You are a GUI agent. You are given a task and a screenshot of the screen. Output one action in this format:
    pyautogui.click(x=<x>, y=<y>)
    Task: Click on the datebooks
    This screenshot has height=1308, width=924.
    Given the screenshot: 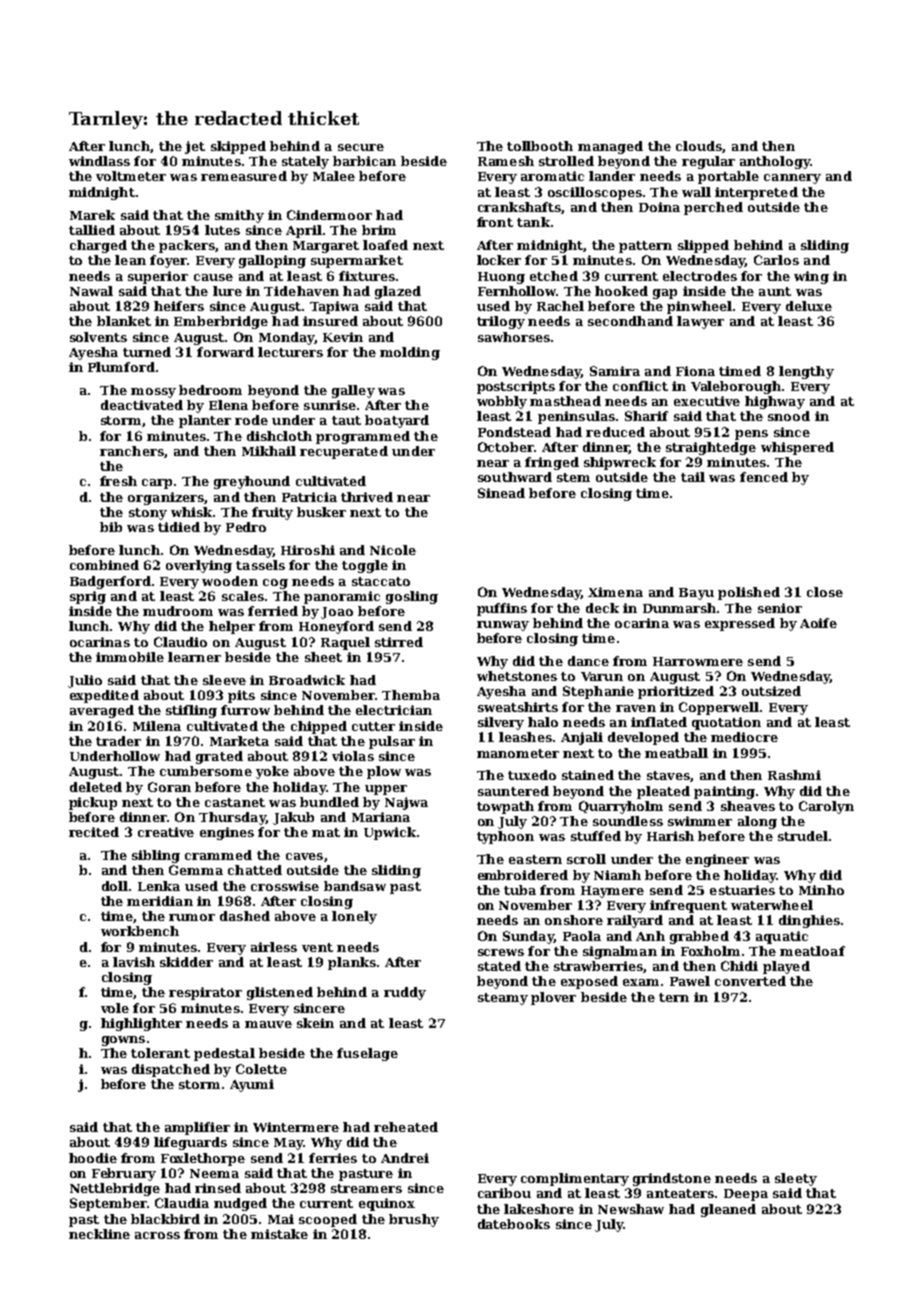 What is the action you would take?
    pyautogui.click(x=514, y=1224)
